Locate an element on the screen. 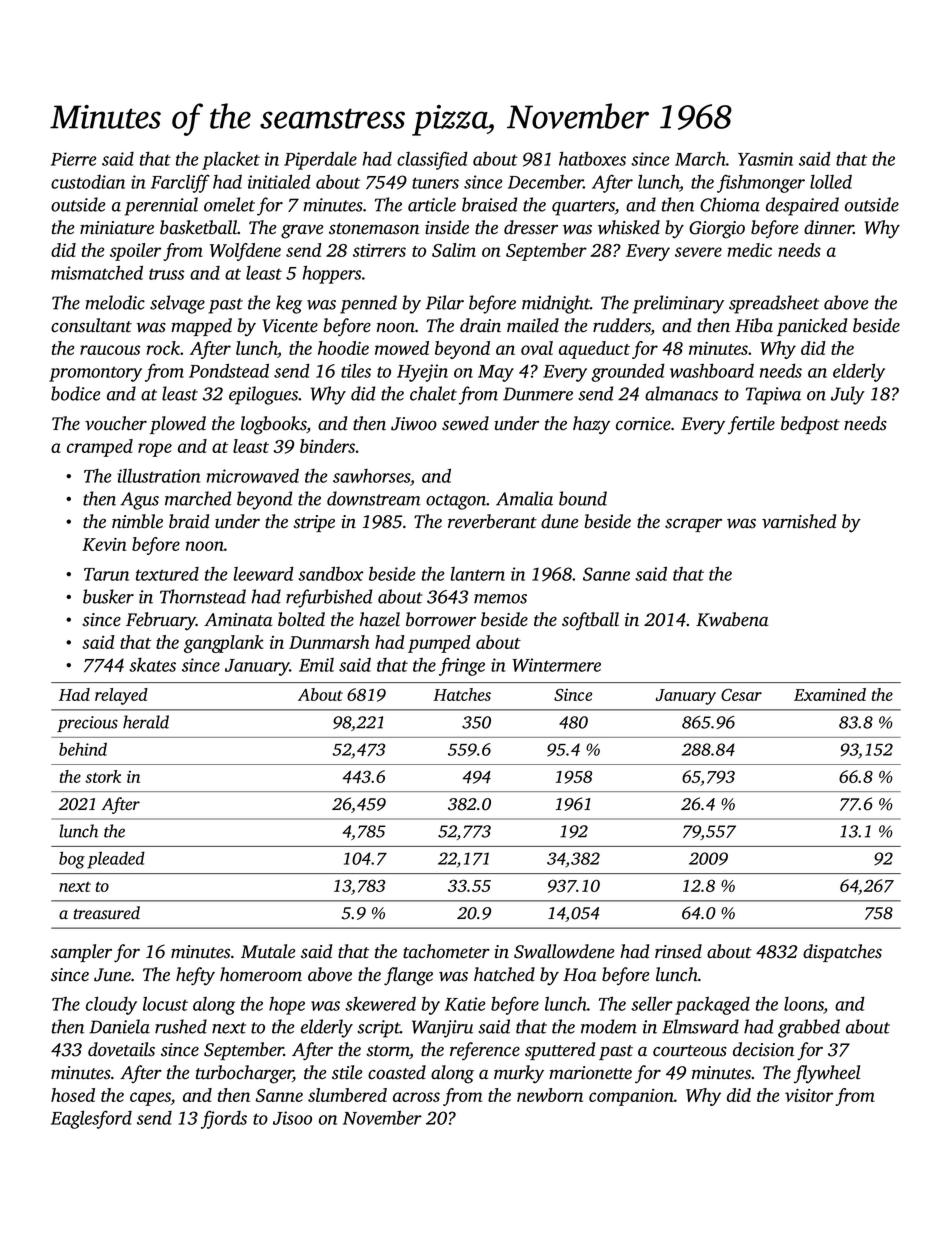 Image resolution: width=952 pixels, height=1233 pixels. Kwabena is located at coordinates (732, 619).
